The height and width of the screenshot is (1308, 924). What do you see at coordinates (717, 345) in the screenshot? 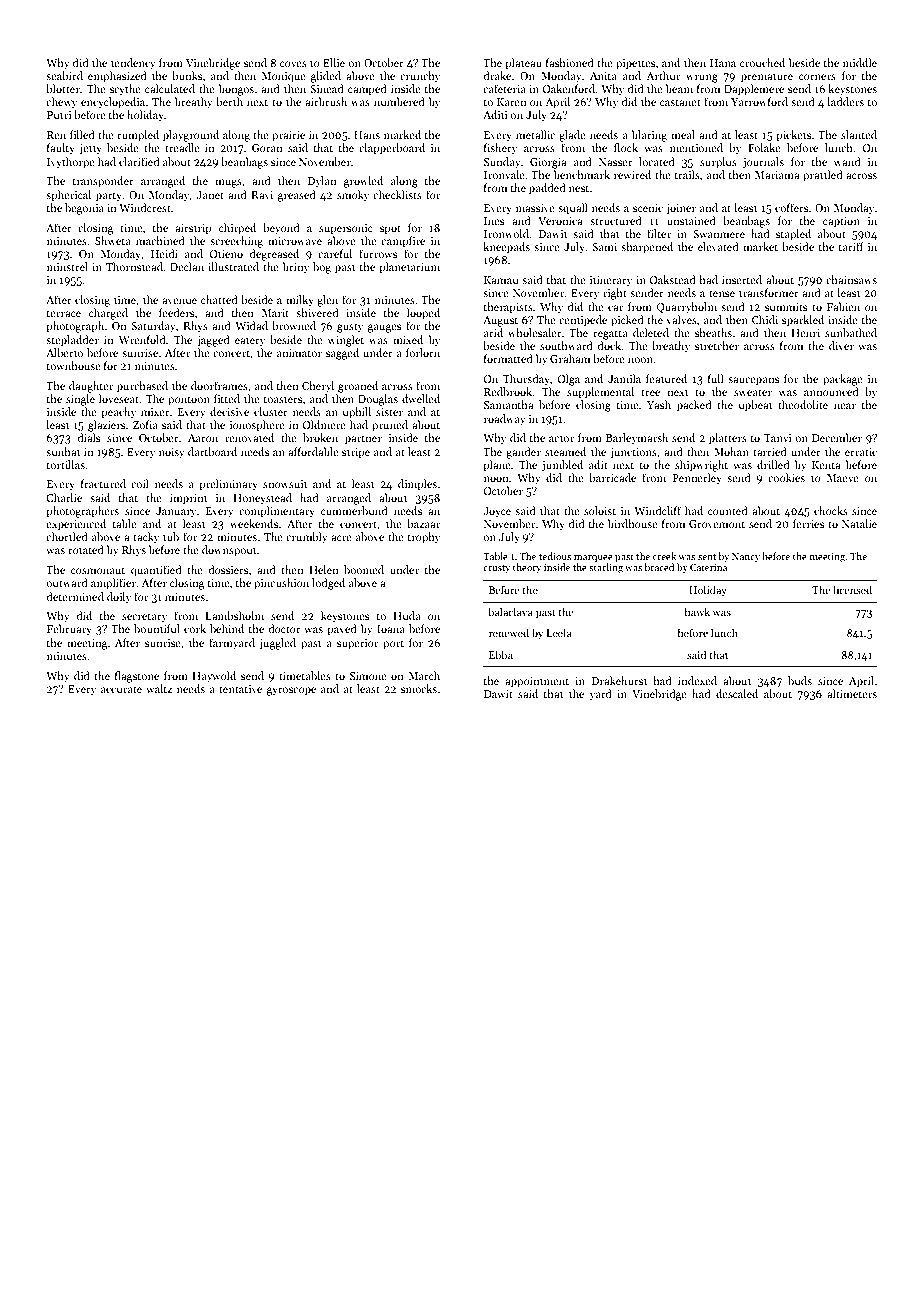
I see `stretcher` at bounding box center [717, 345].
